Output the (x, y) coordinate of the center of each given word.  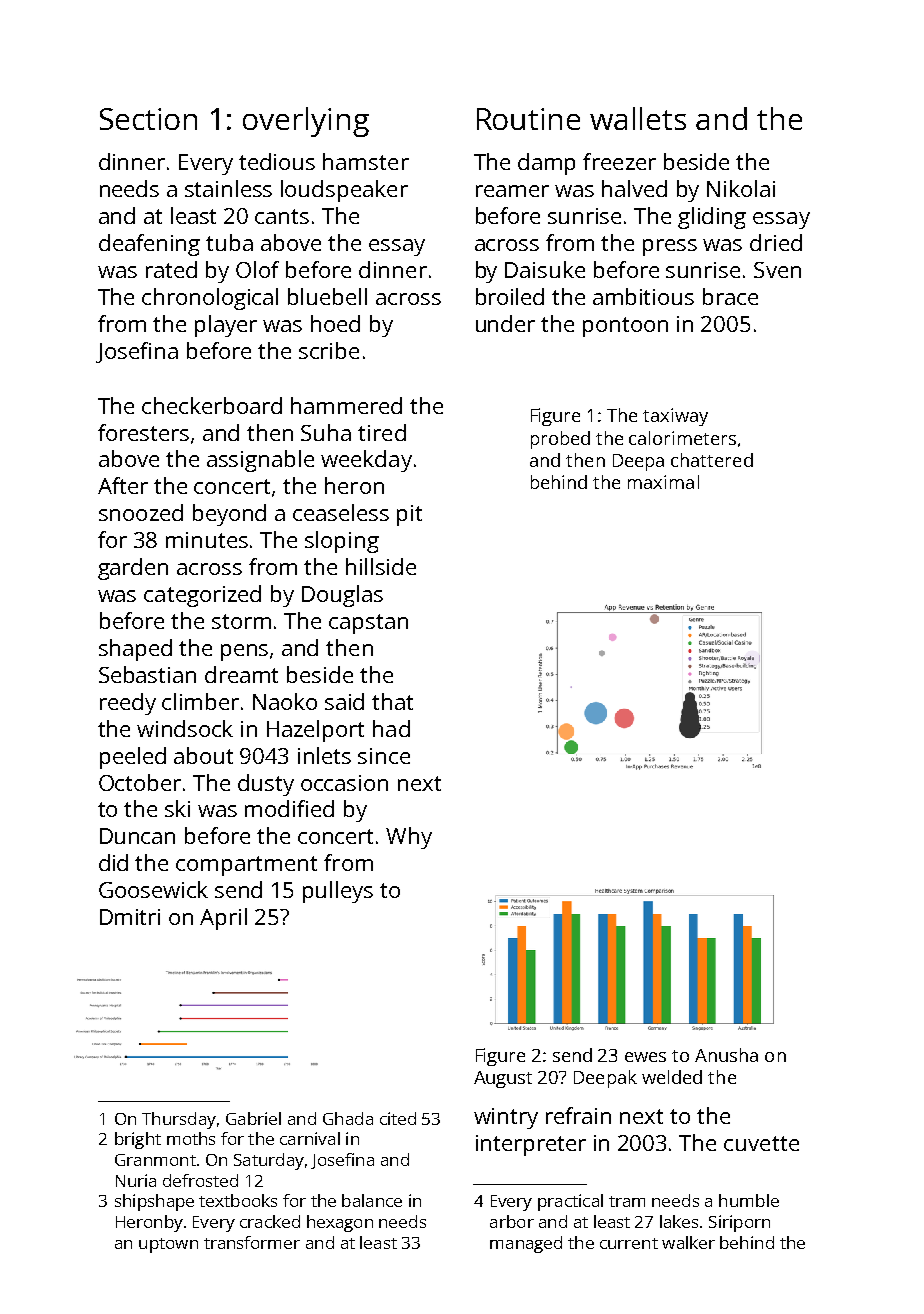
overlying (306, 122)
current (629, 1243)
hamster (366, 161)
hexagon (340, 1223)
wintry (506, 1118)
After (123, 485)
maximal (663, 482)
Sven (777, 270)
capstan (368, 624)
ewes (645, 1057)
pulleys (338, 892)
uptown (168, 1245)
